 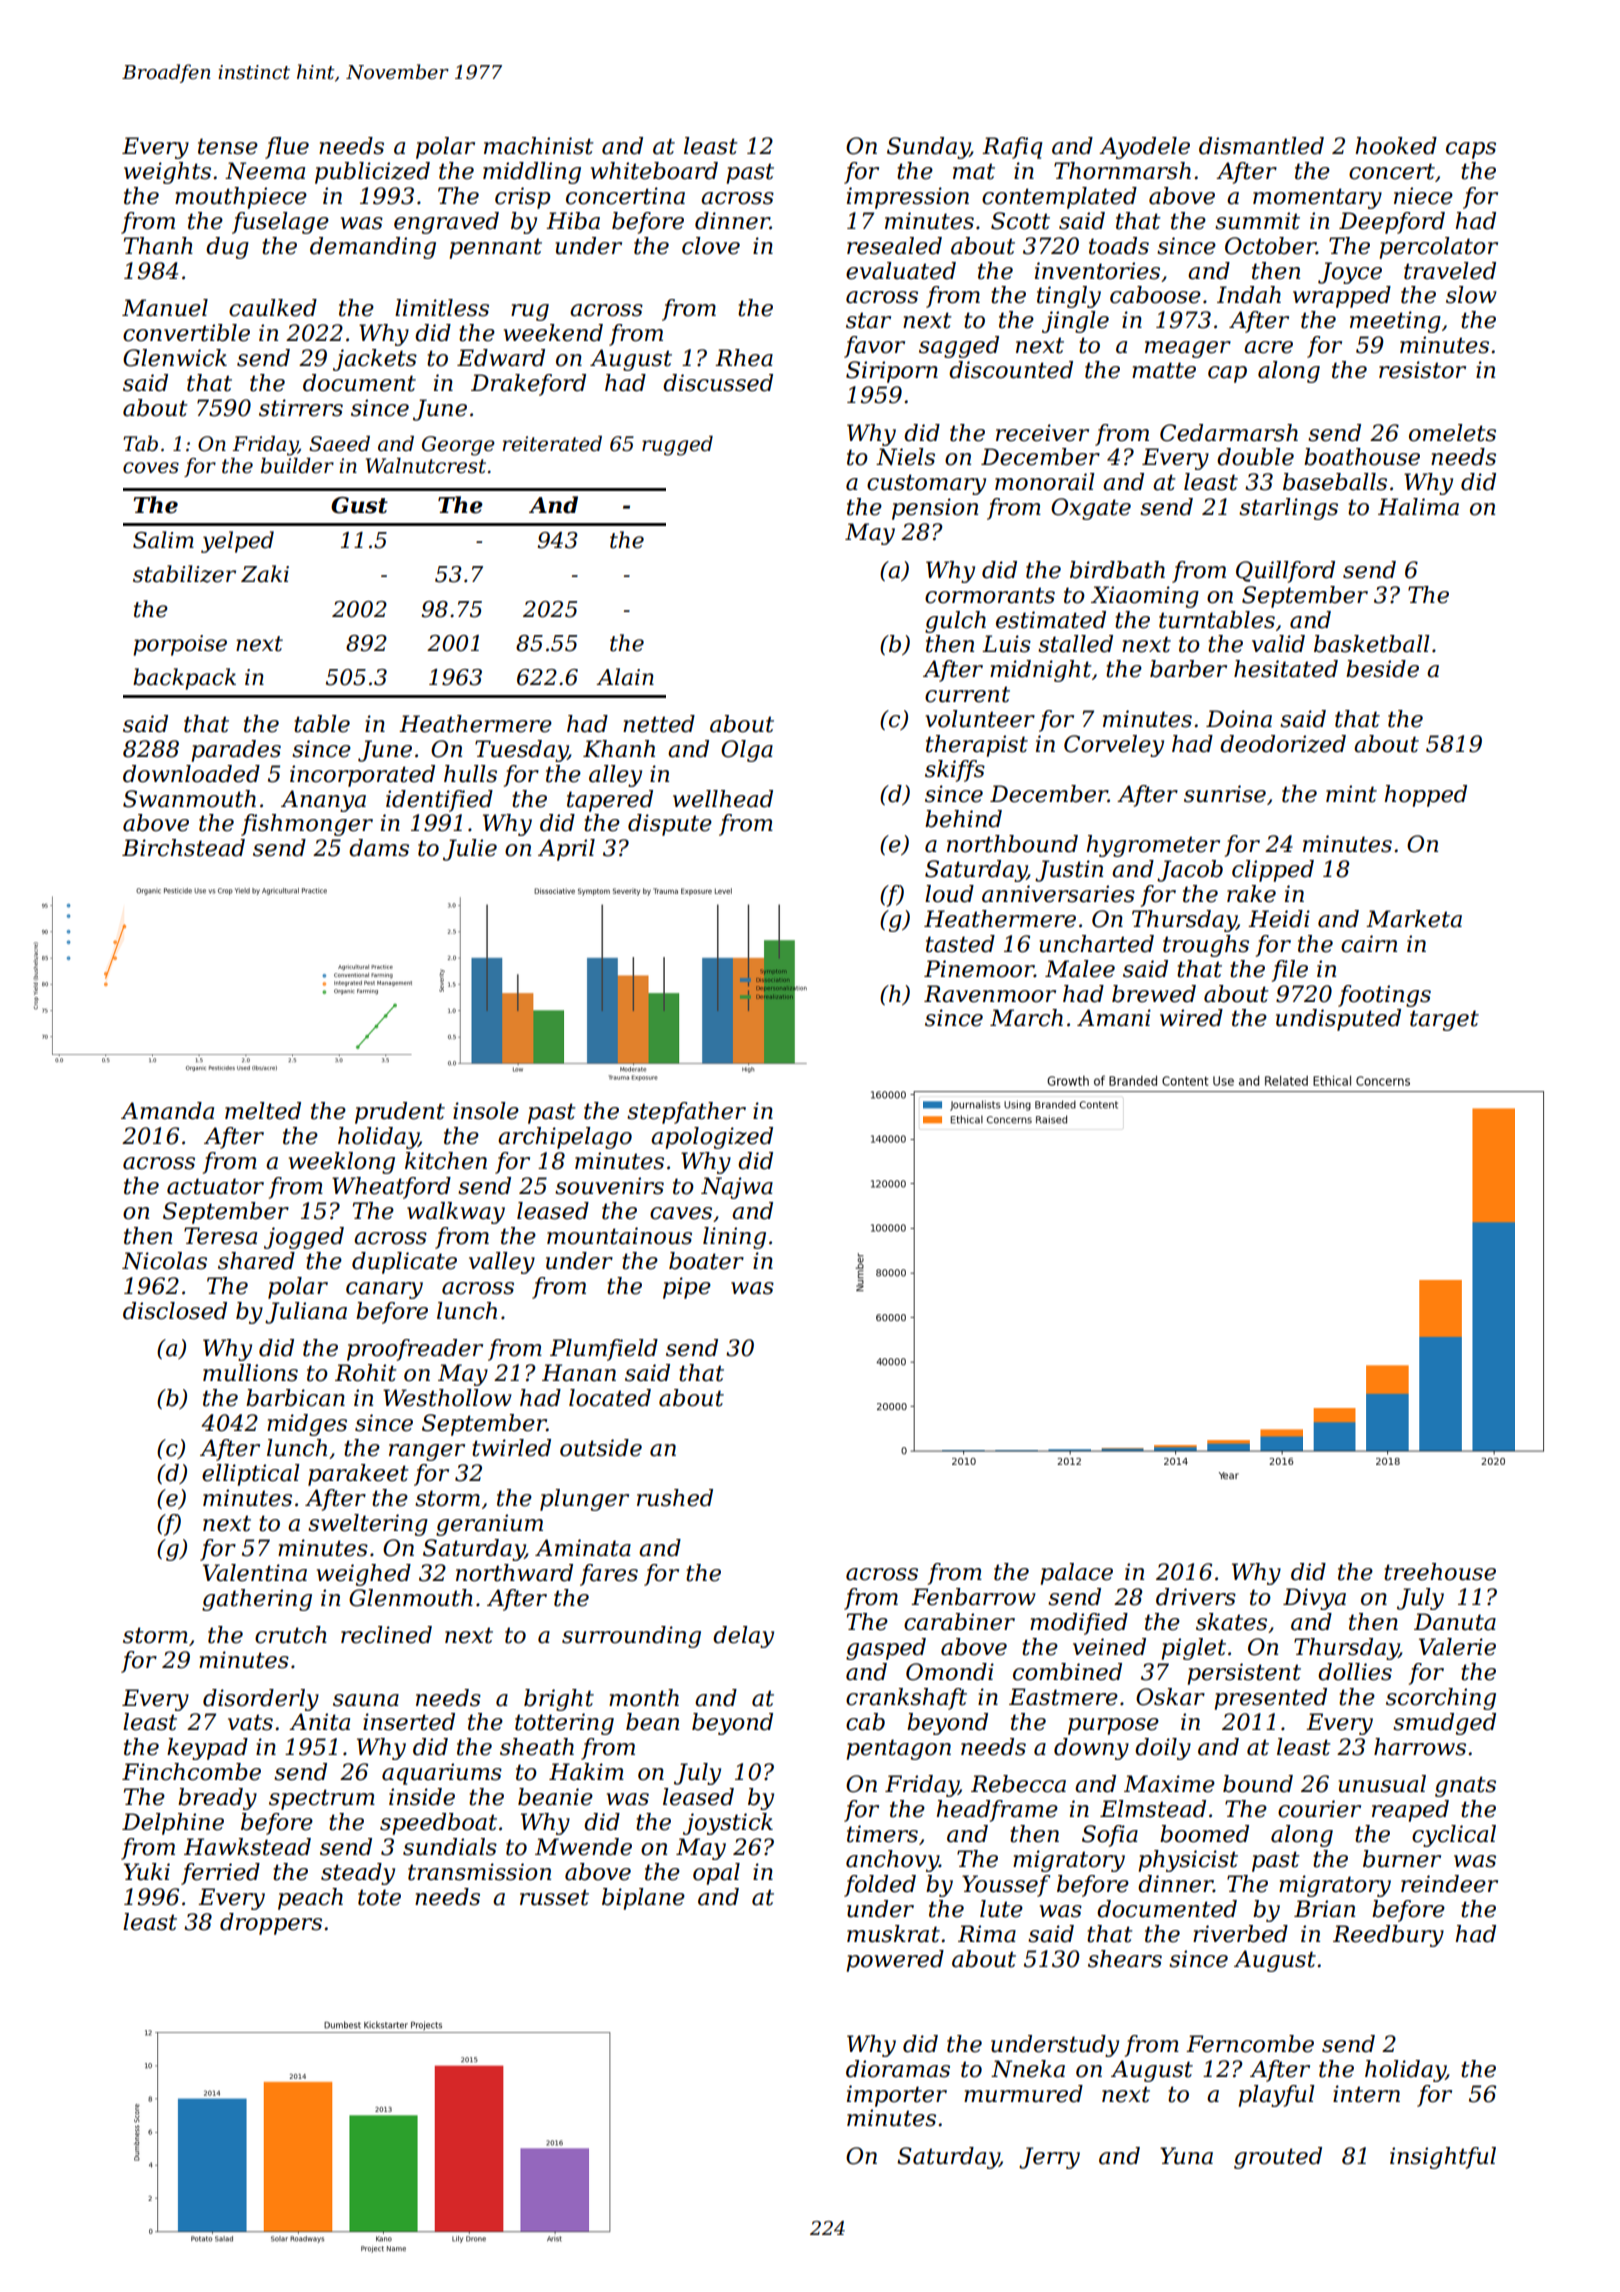 I want to click on prudent, so click(x=400, y=1113).
